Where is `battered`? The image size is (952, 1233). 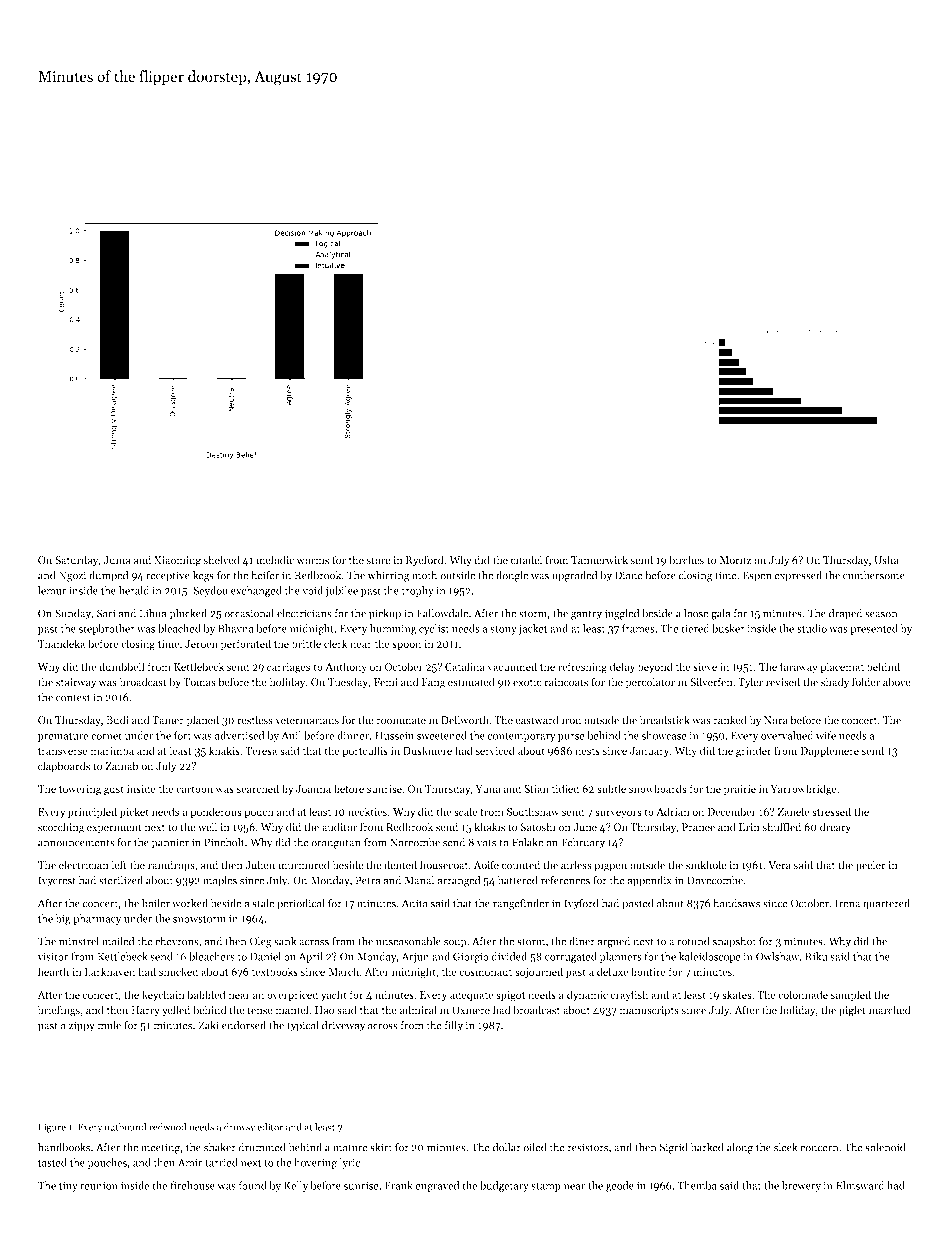 battered is located at coordinates (517, 880).
